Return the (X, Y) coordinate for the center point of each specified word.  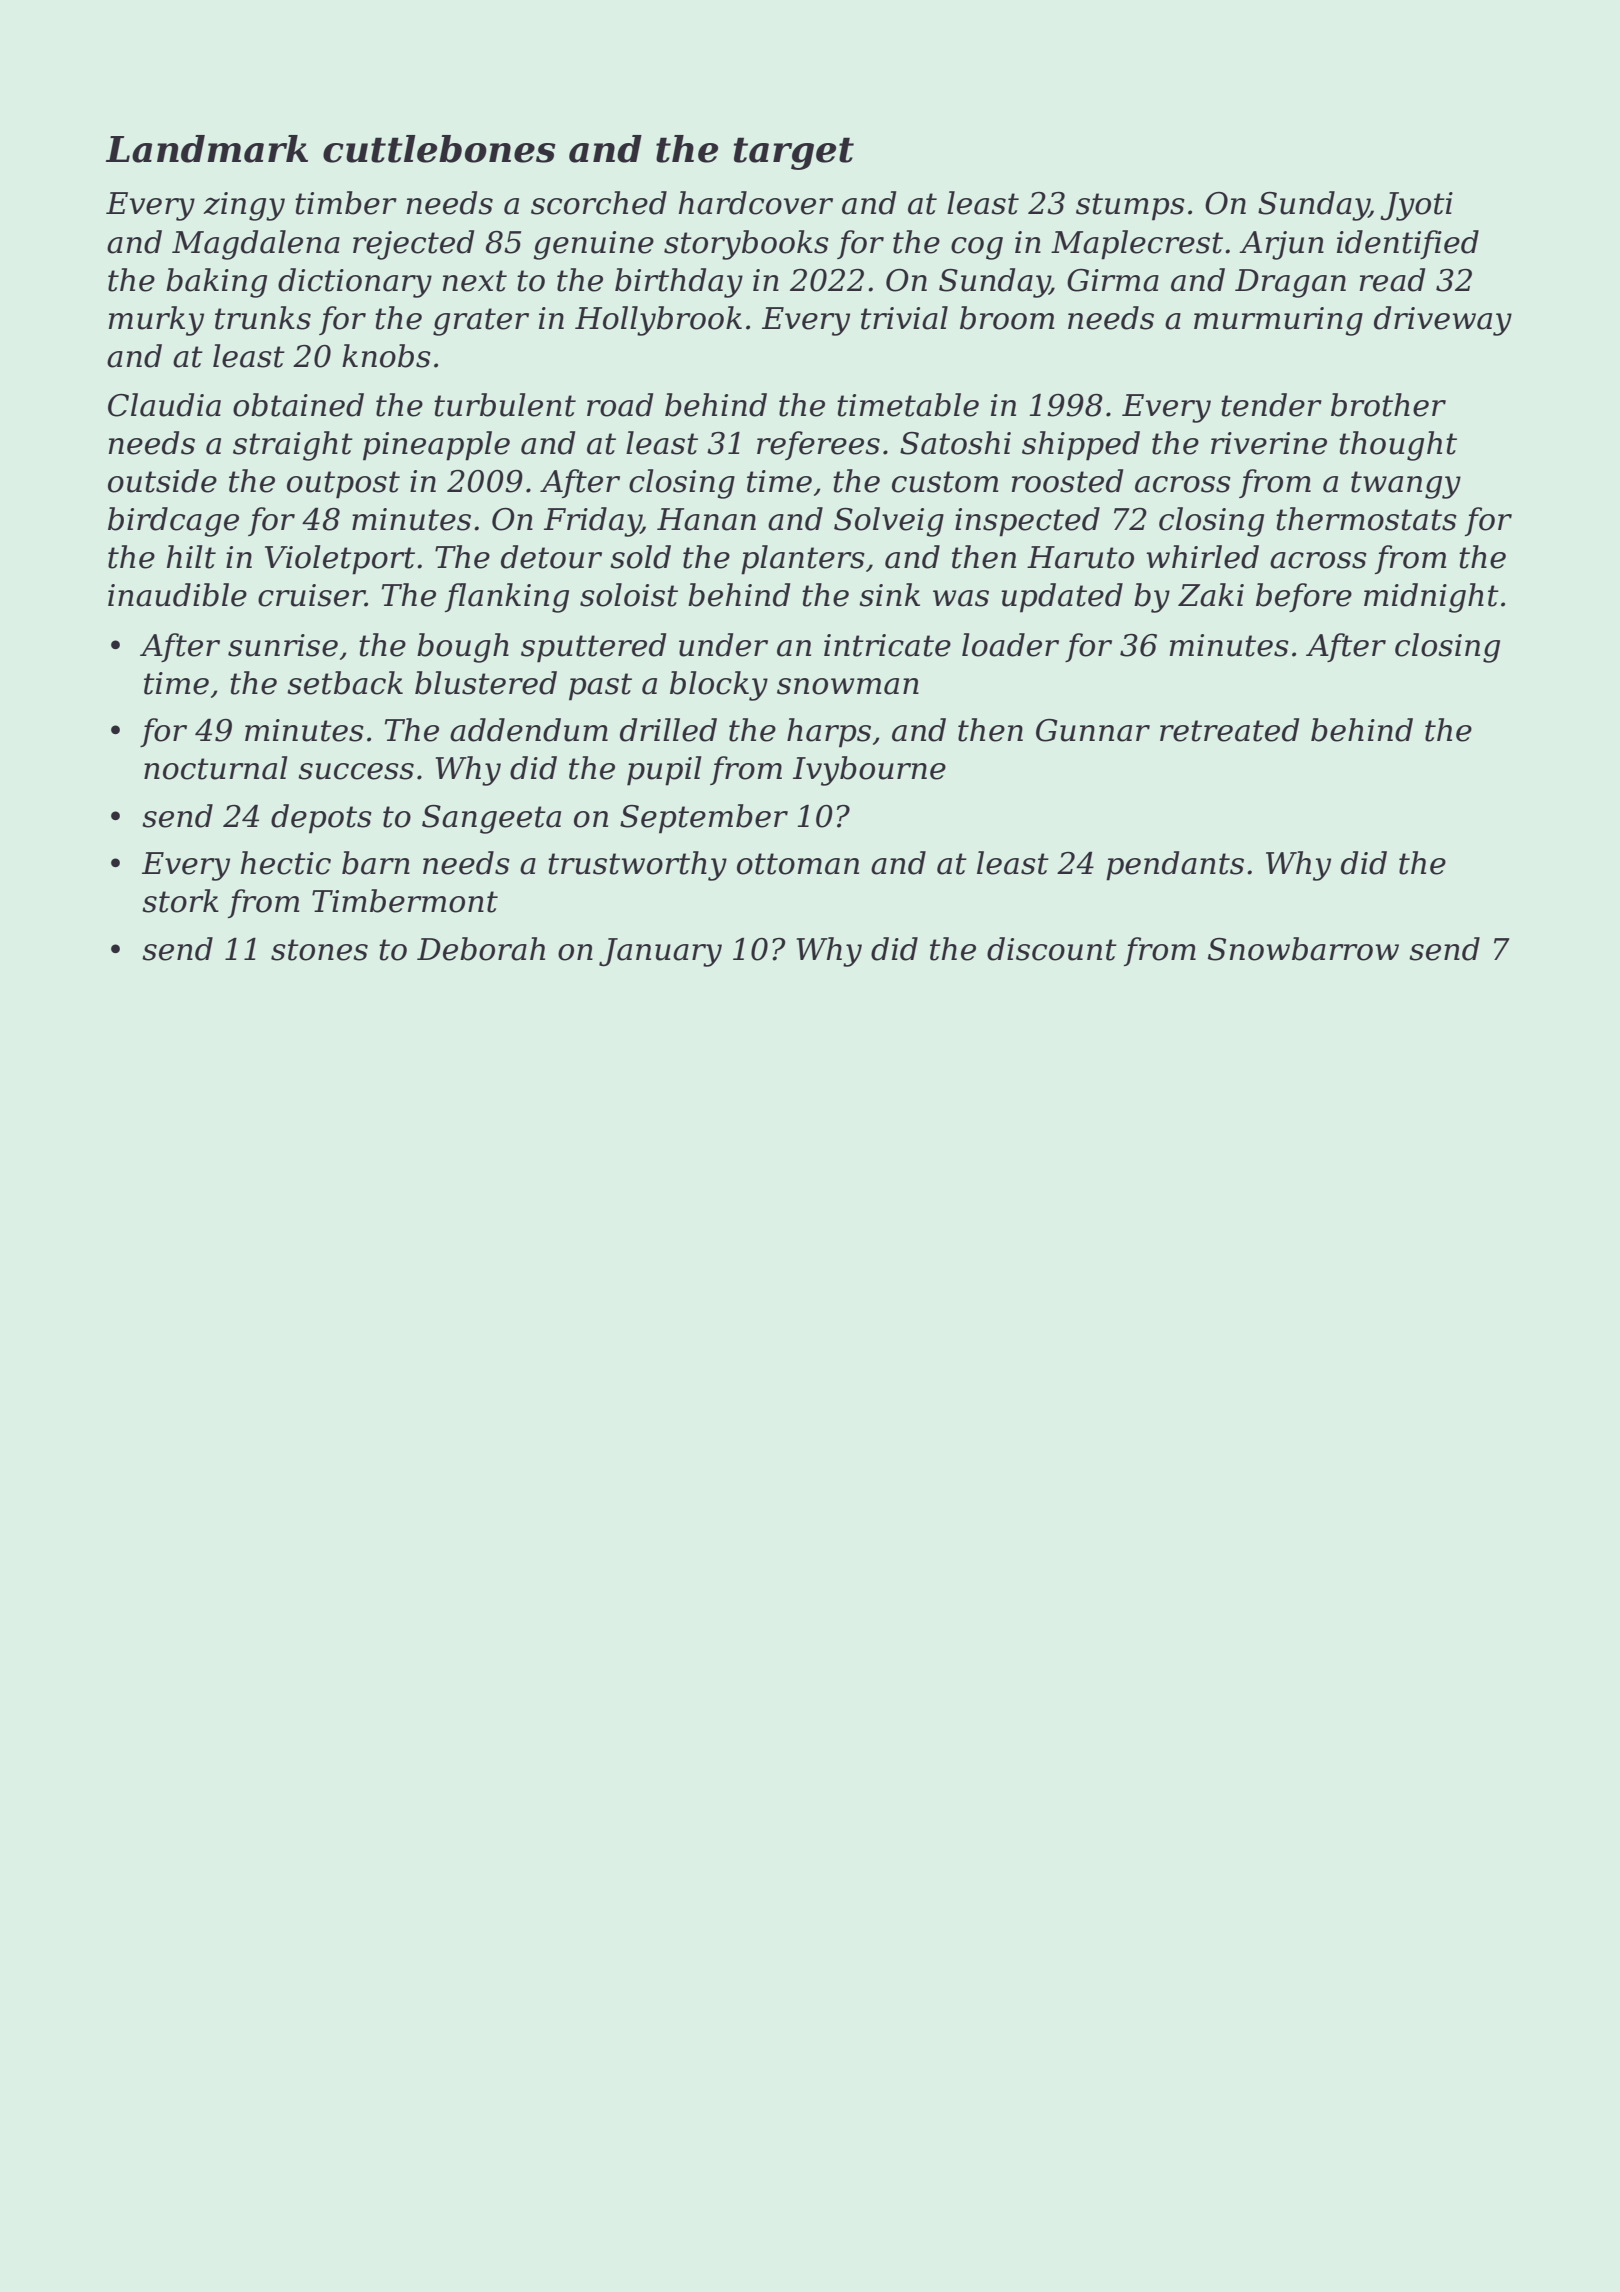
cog (977, 248)
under (723, 645)
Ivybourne (869, 771)
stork (180, 901)
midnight (1431, 598)
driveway (1443, 321)
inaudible (177, 595)
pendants (1175, 866)
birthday (679, 283)
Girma (1113, 280)
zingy (244, 206)
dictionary (355, 283)
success (356, 771)
